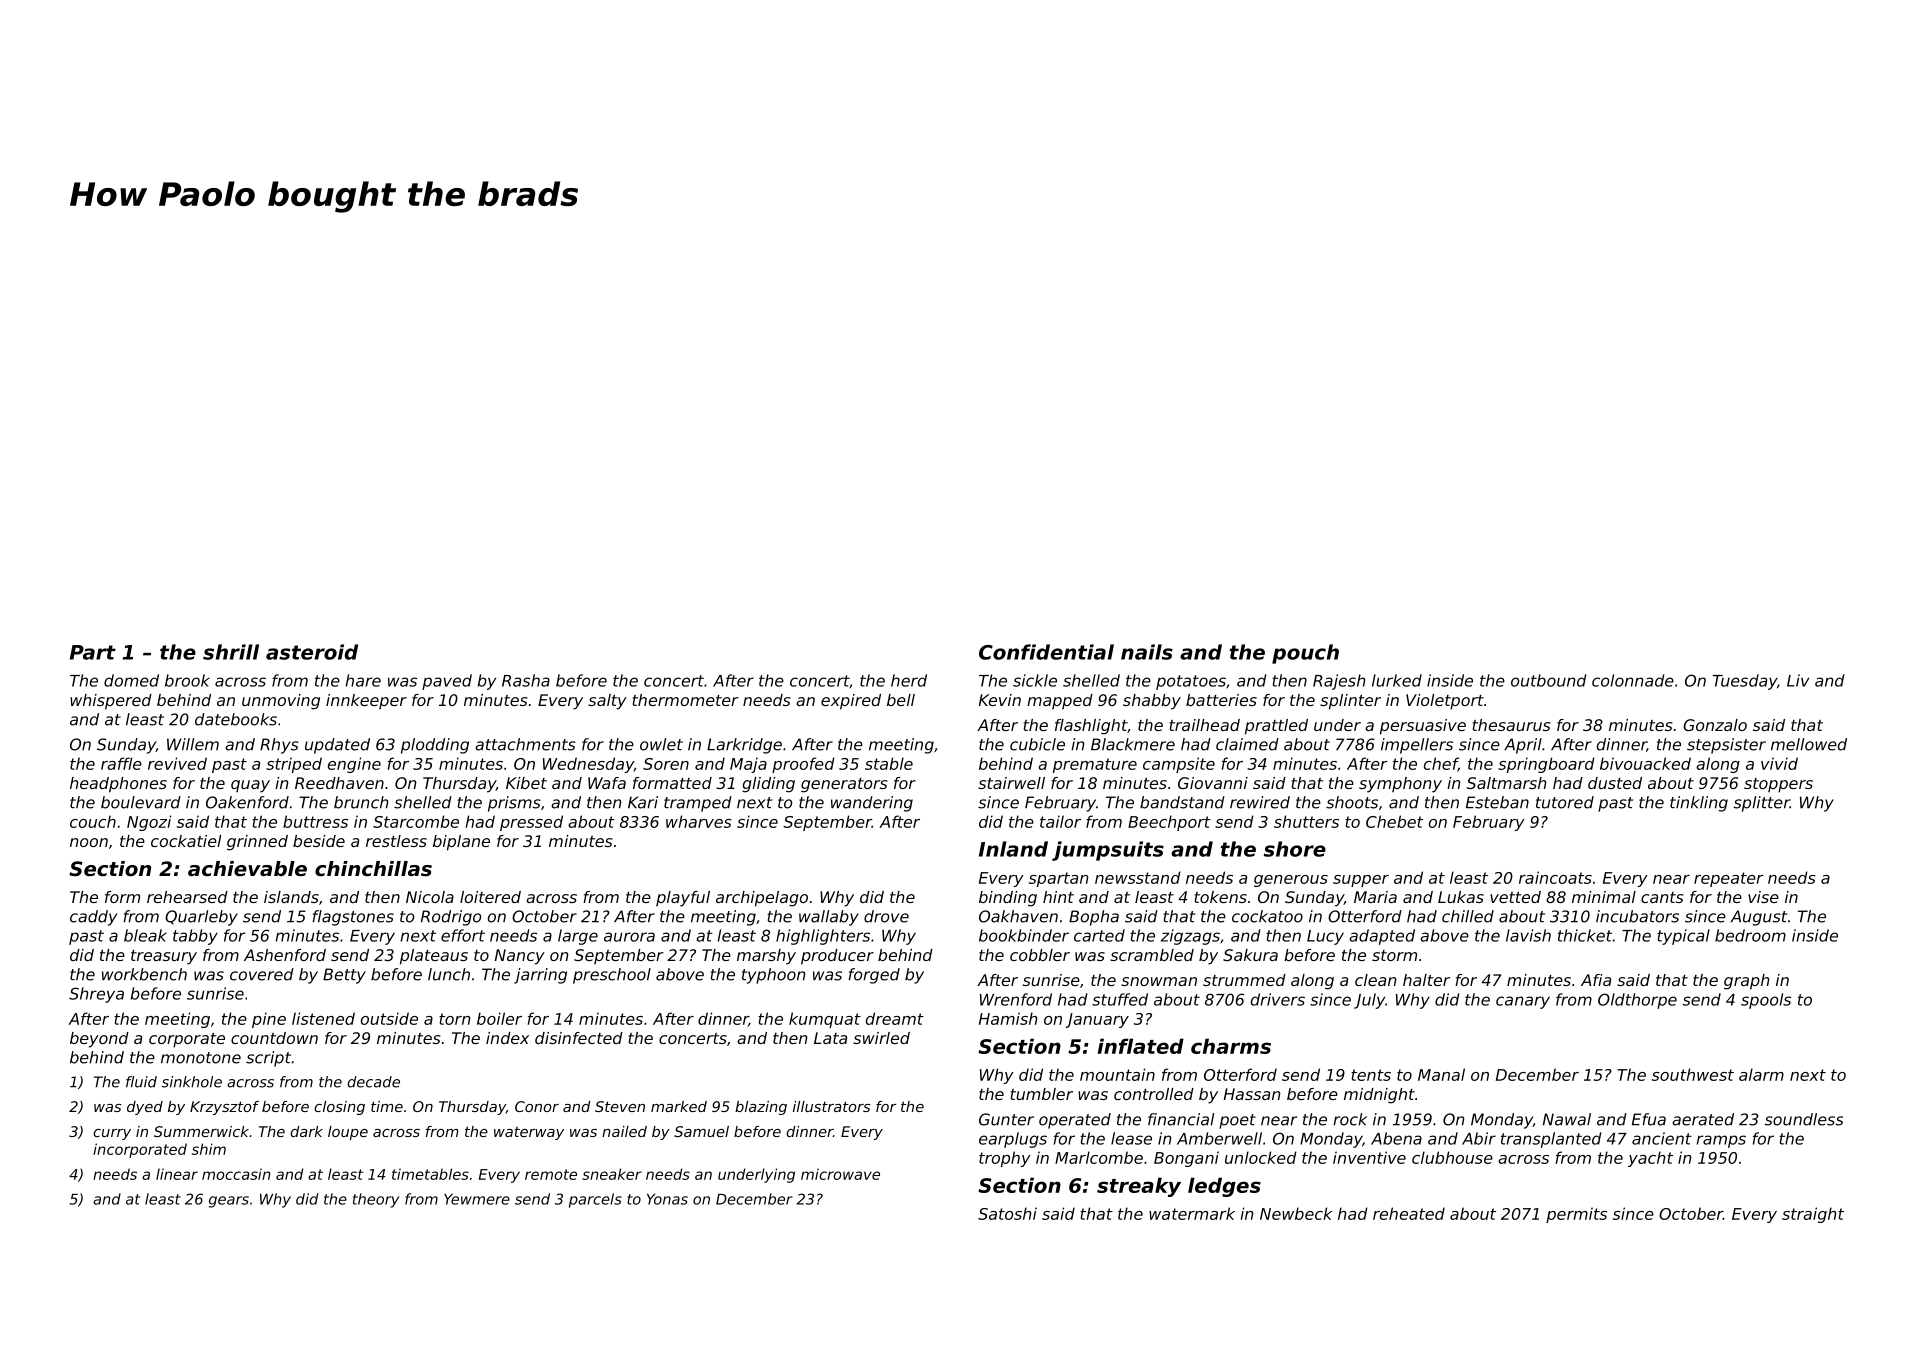  I want to click on asteroid, so click(312, 652).
